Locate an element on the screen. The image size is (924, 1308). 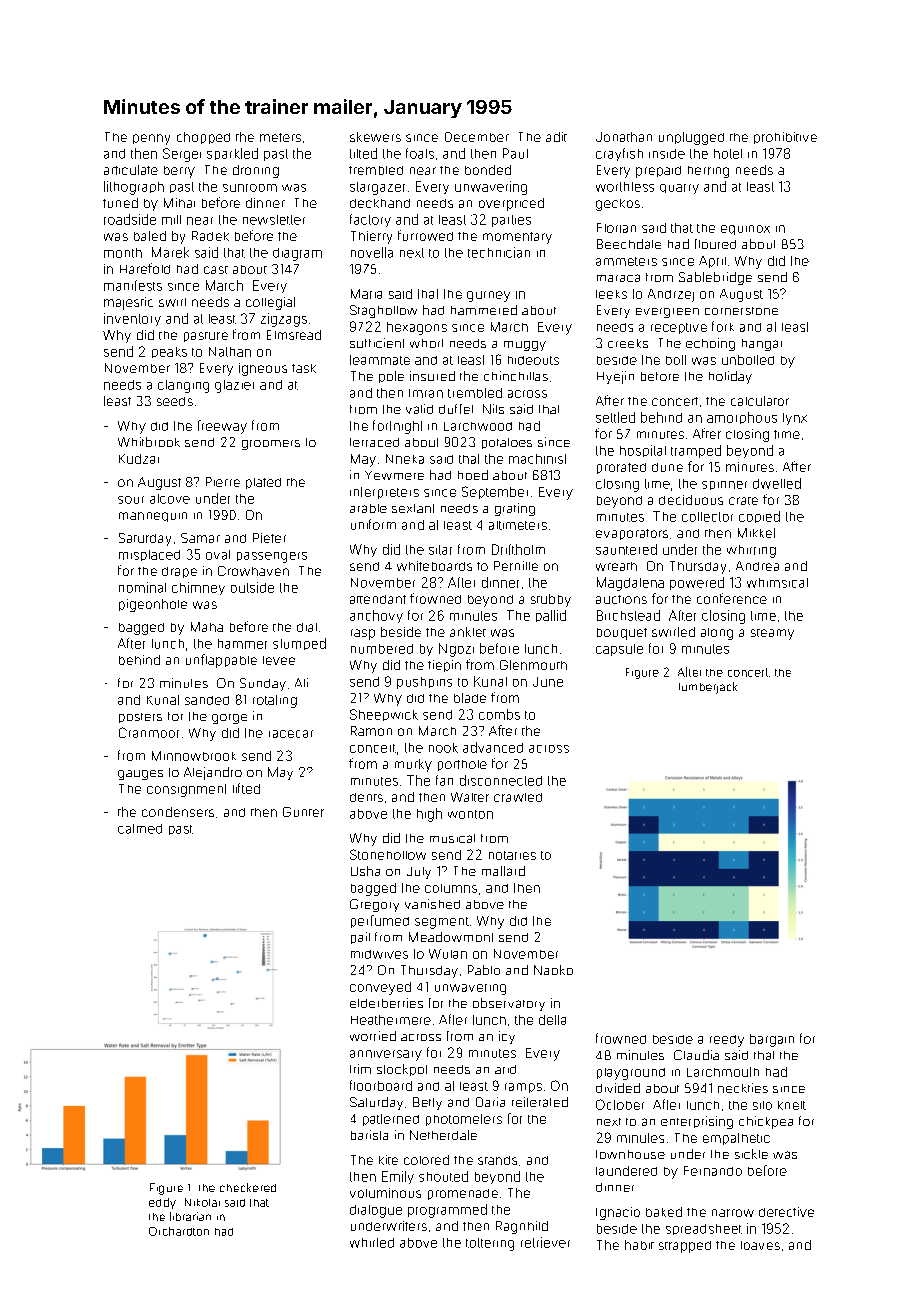
adit is located at coordinates (556, 137).
